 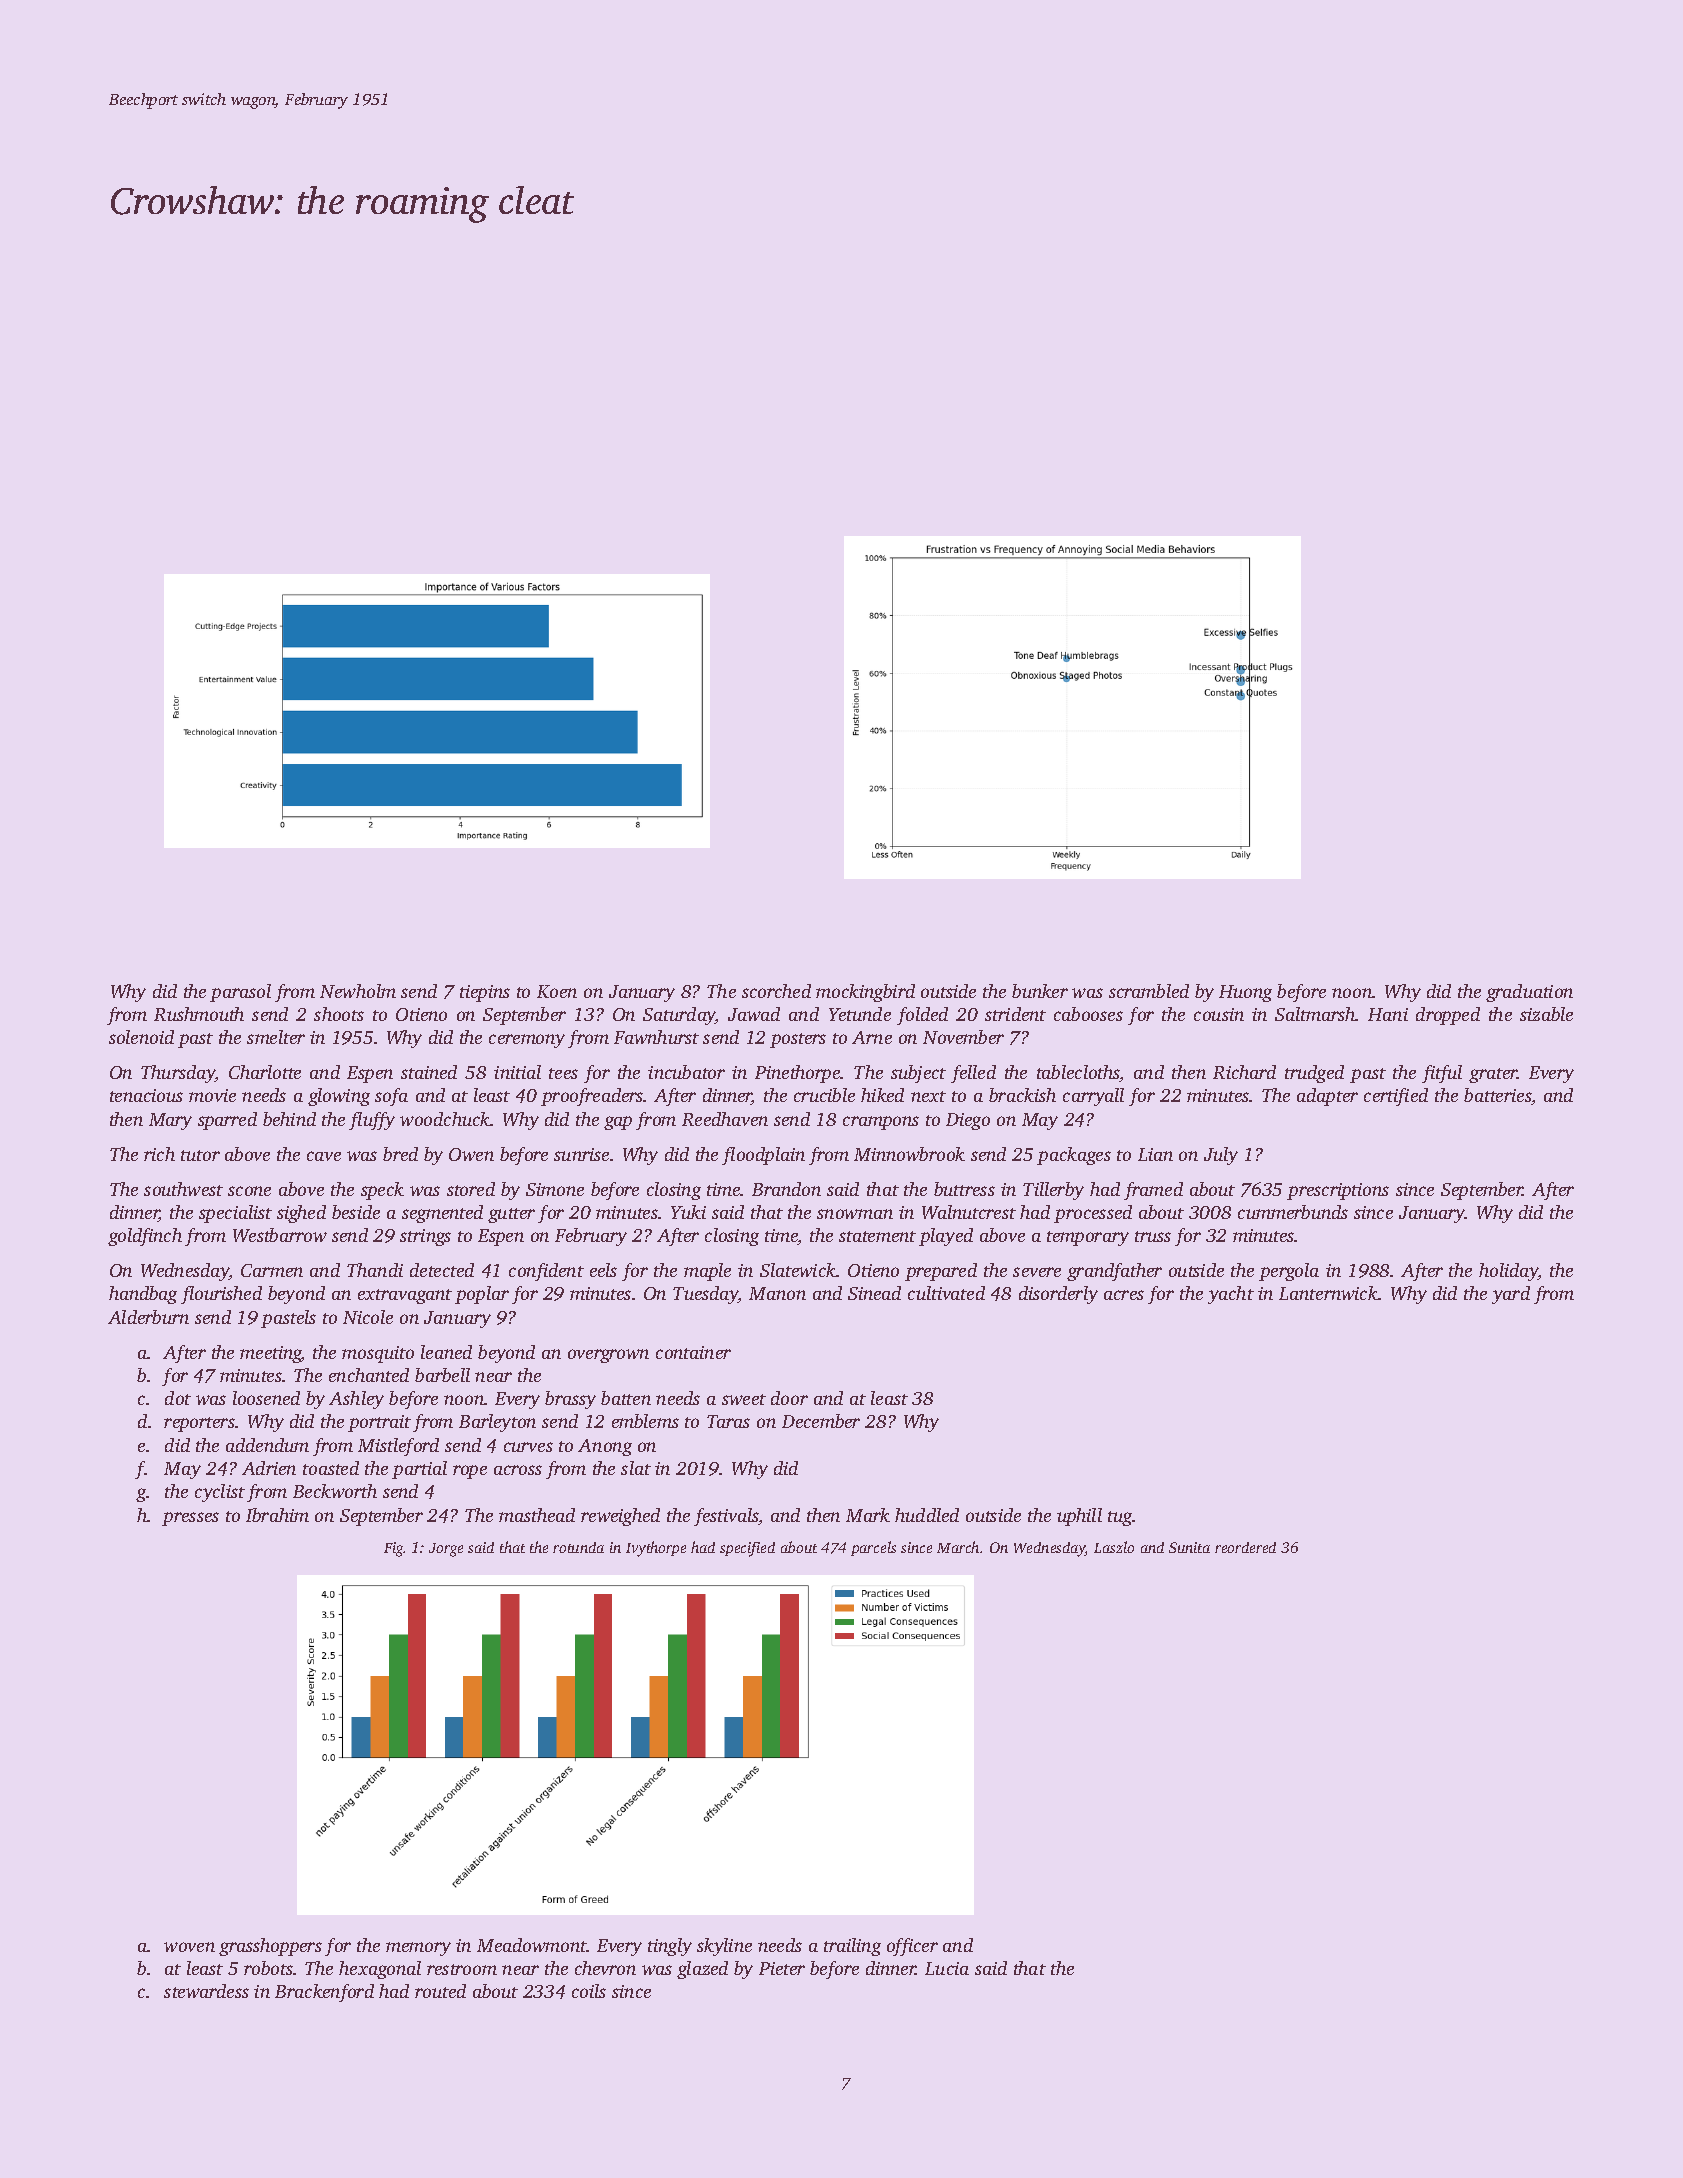 What do you see at coordinates (206, 1991) in the document?
I see `stewardess` at bounding box center [206, 1991].
